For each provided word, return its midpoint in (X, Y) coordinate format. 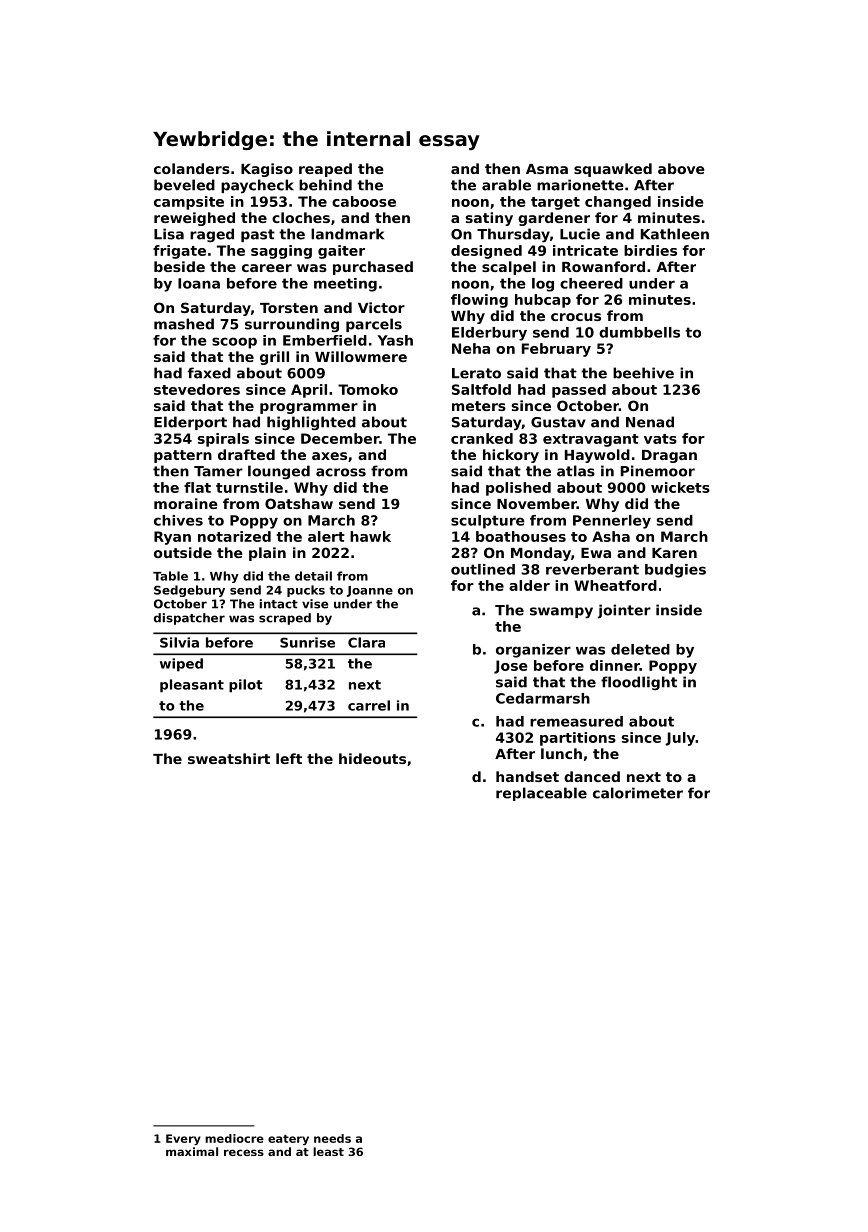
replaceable (541, 794)
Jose (511, 667)
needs (332, 1138)
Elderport (190, 423)
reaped (325, 170)
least (328, 1151)
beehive (643, 373)
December (340, 438)
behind (325, 185)
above (681, 168)
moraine (186, 503)
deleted (640, 649)
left (289, 758)
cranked (482, 438)
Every (183, 1139)
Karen (674, 553)
